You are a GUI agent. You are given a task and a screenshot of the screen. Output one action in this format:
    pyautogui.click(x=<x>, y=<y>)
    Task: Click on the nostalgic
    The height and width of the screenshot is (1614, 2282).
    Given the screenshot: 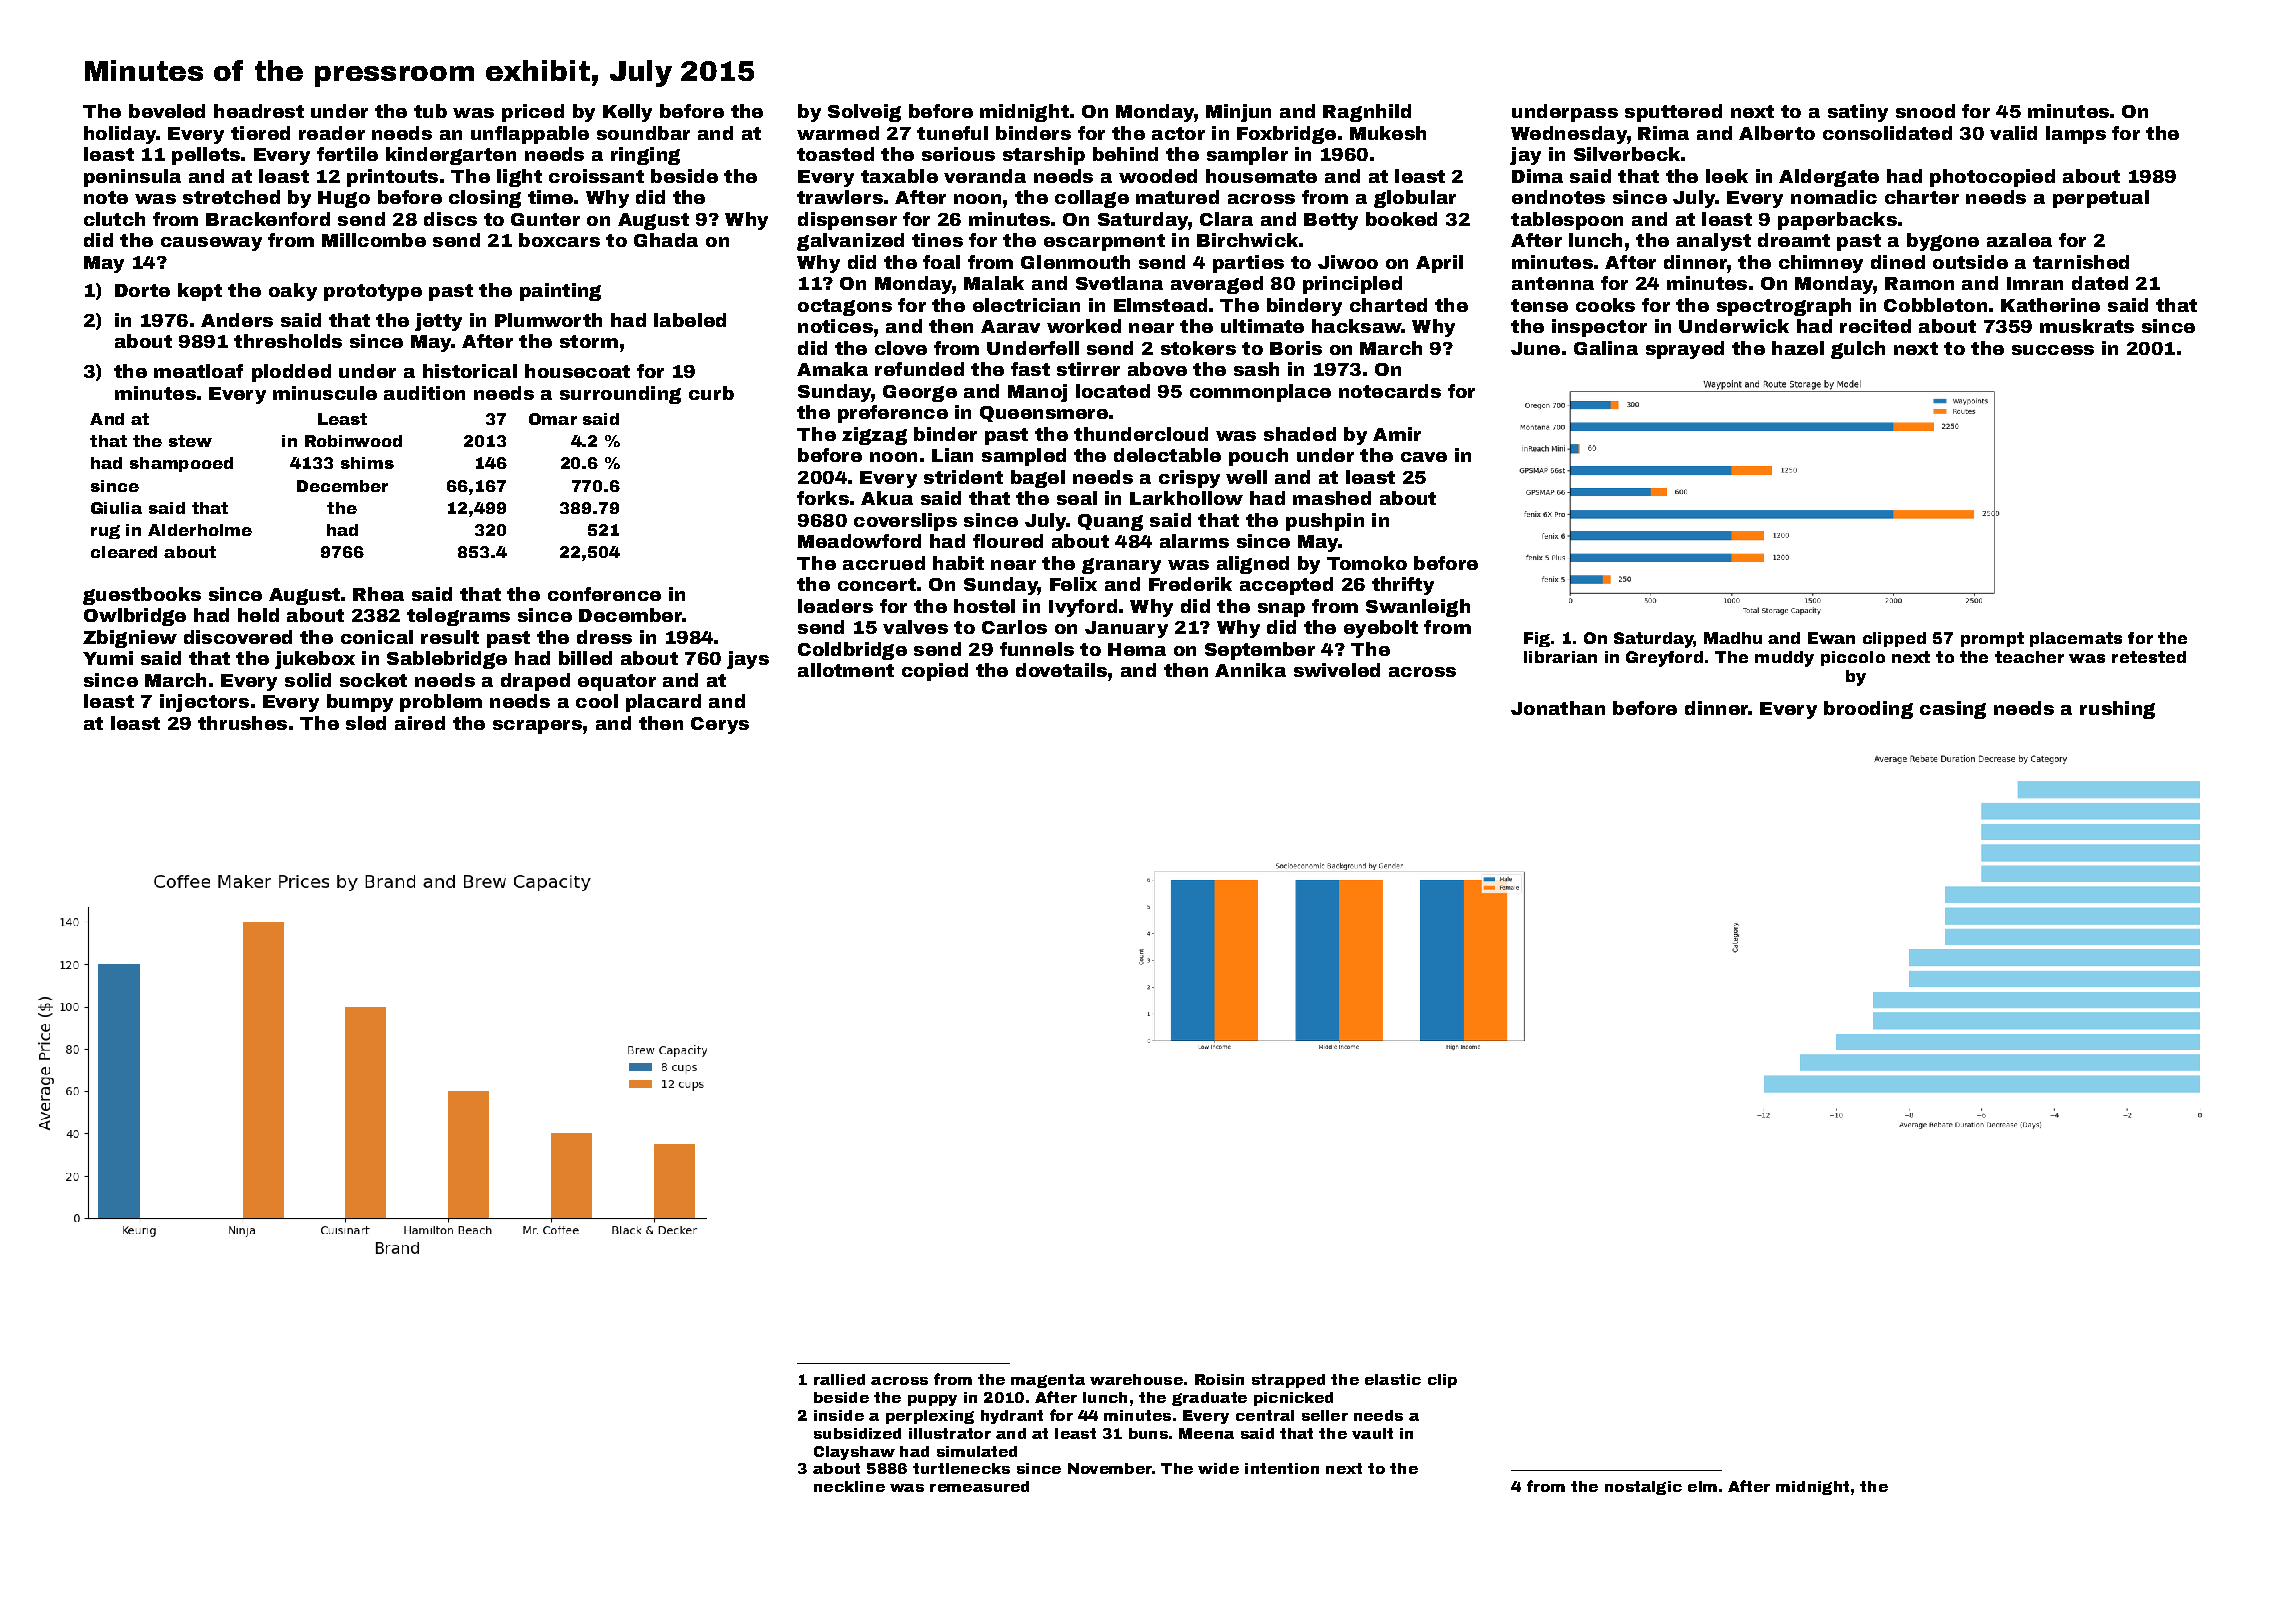 What is the action you would take?
    pyautogui.click(x=1643, y=1488)
